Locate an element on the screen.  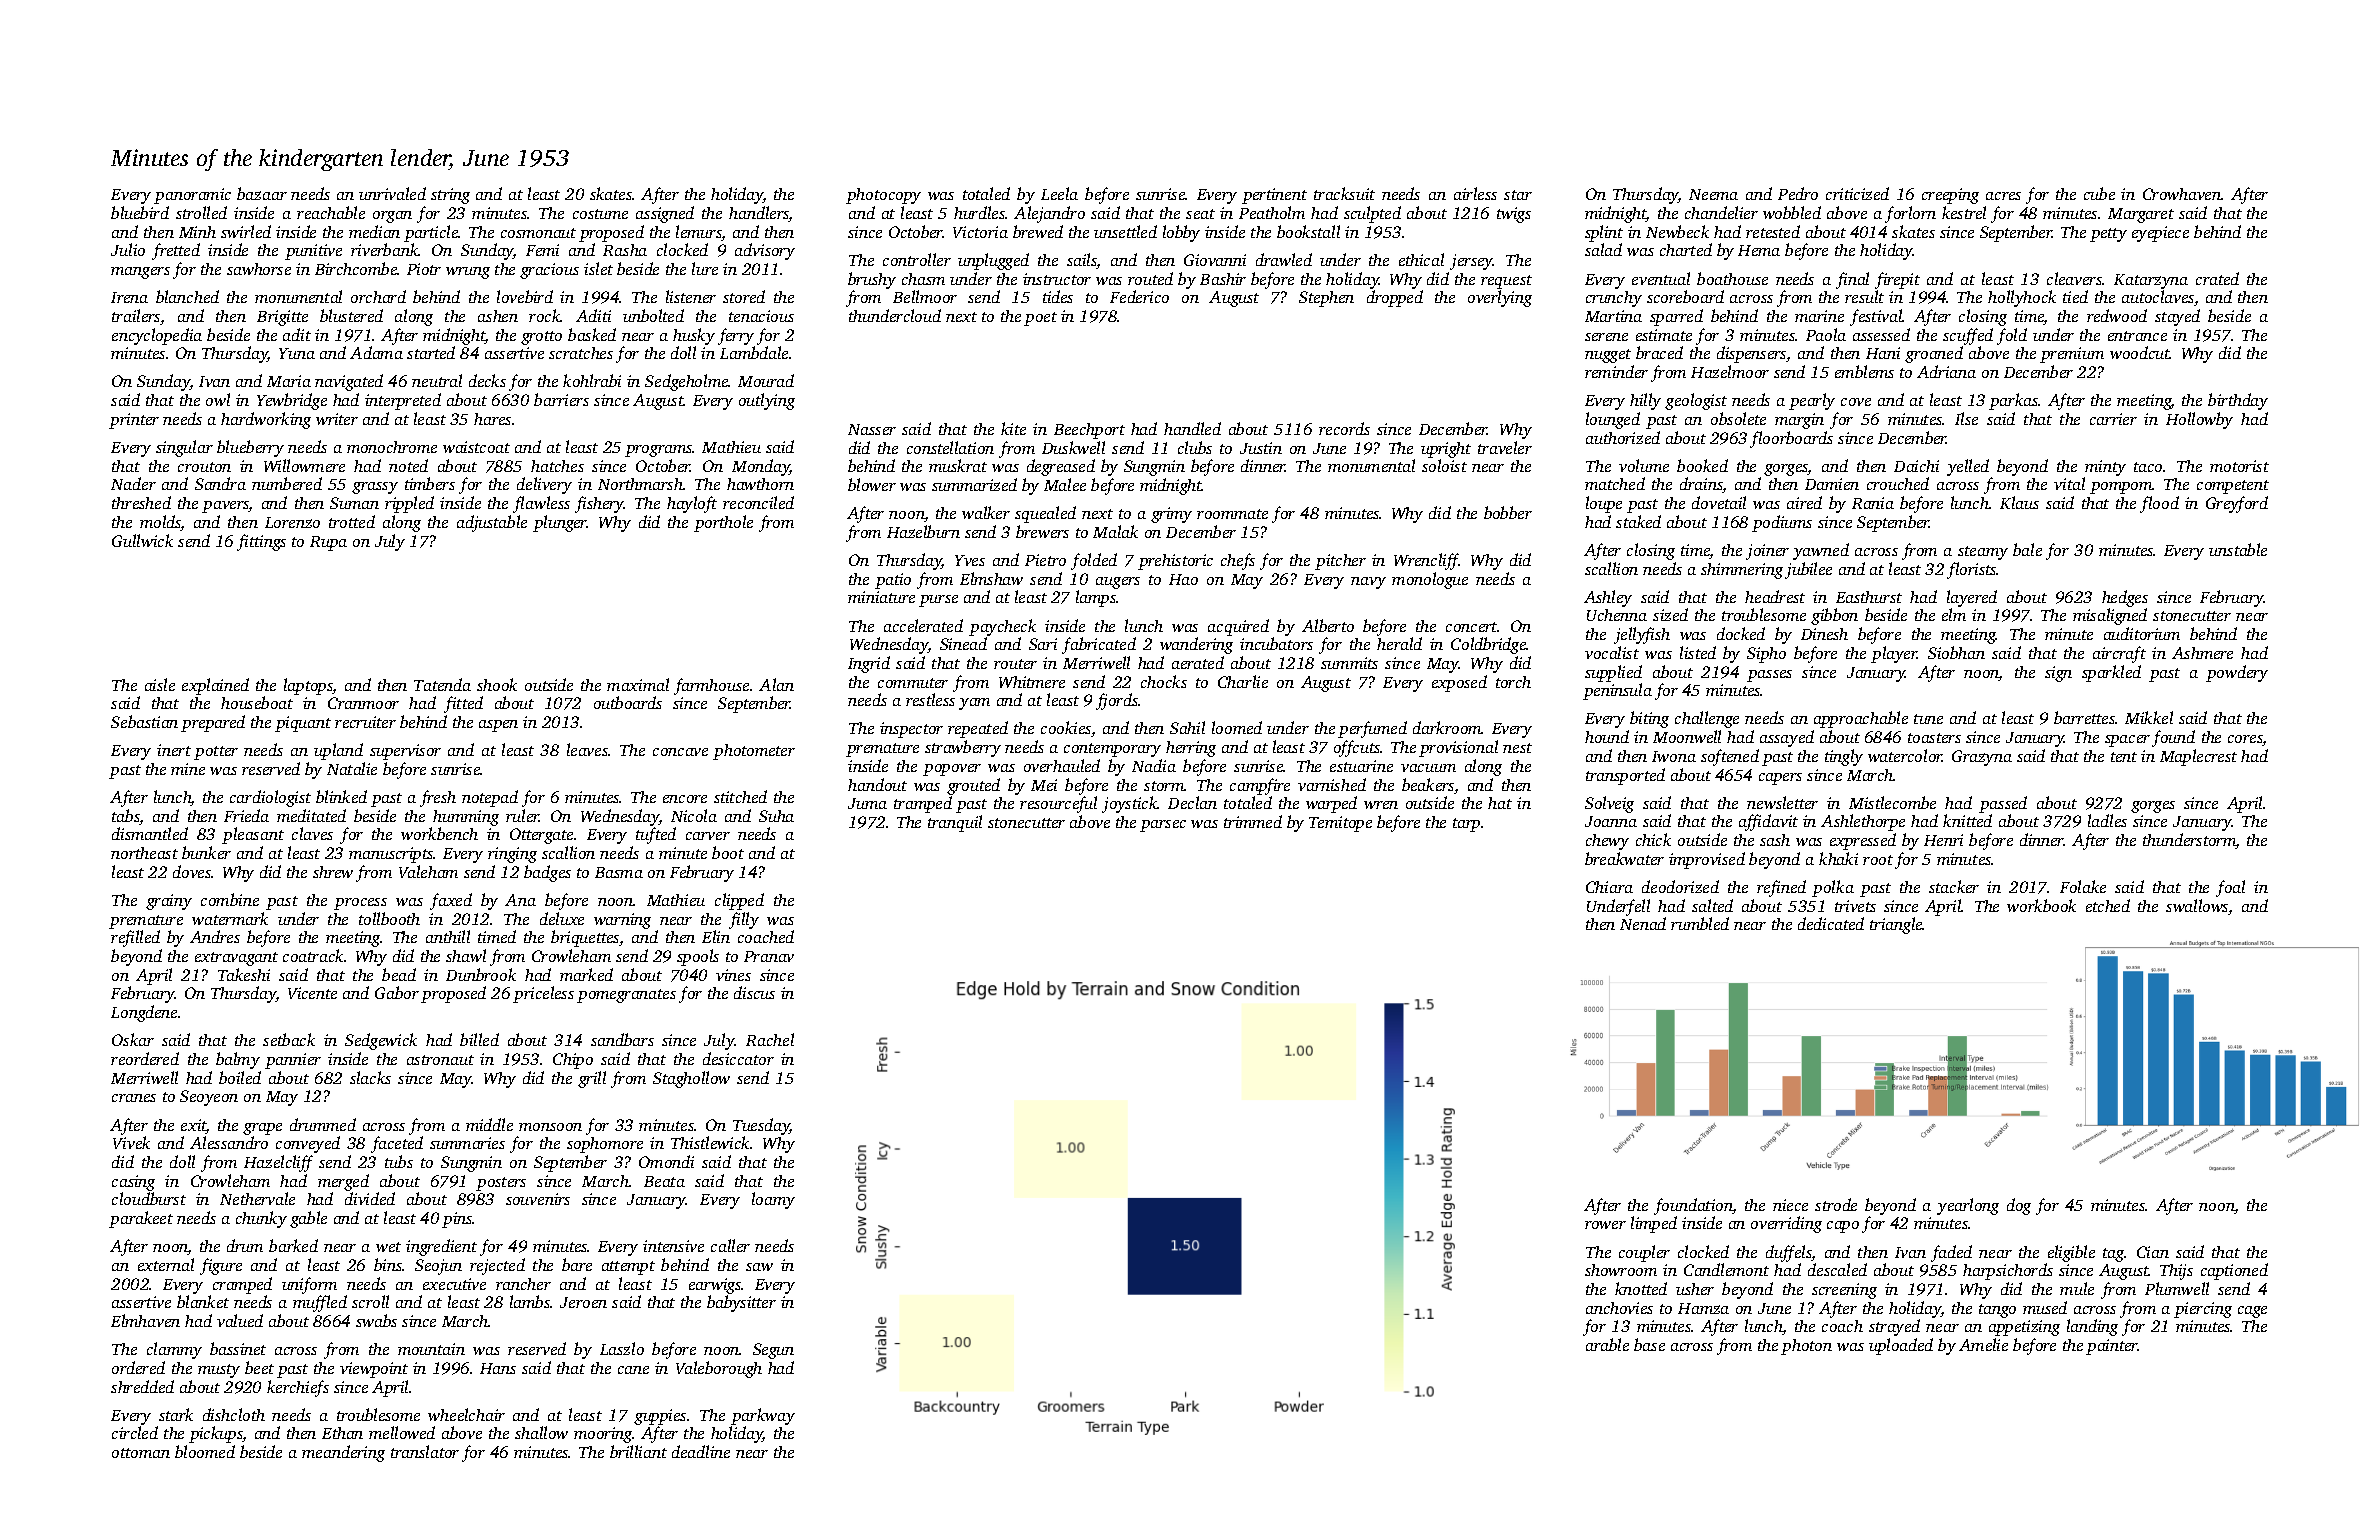
Crowhaven is located at coordinates (2182, 194).
